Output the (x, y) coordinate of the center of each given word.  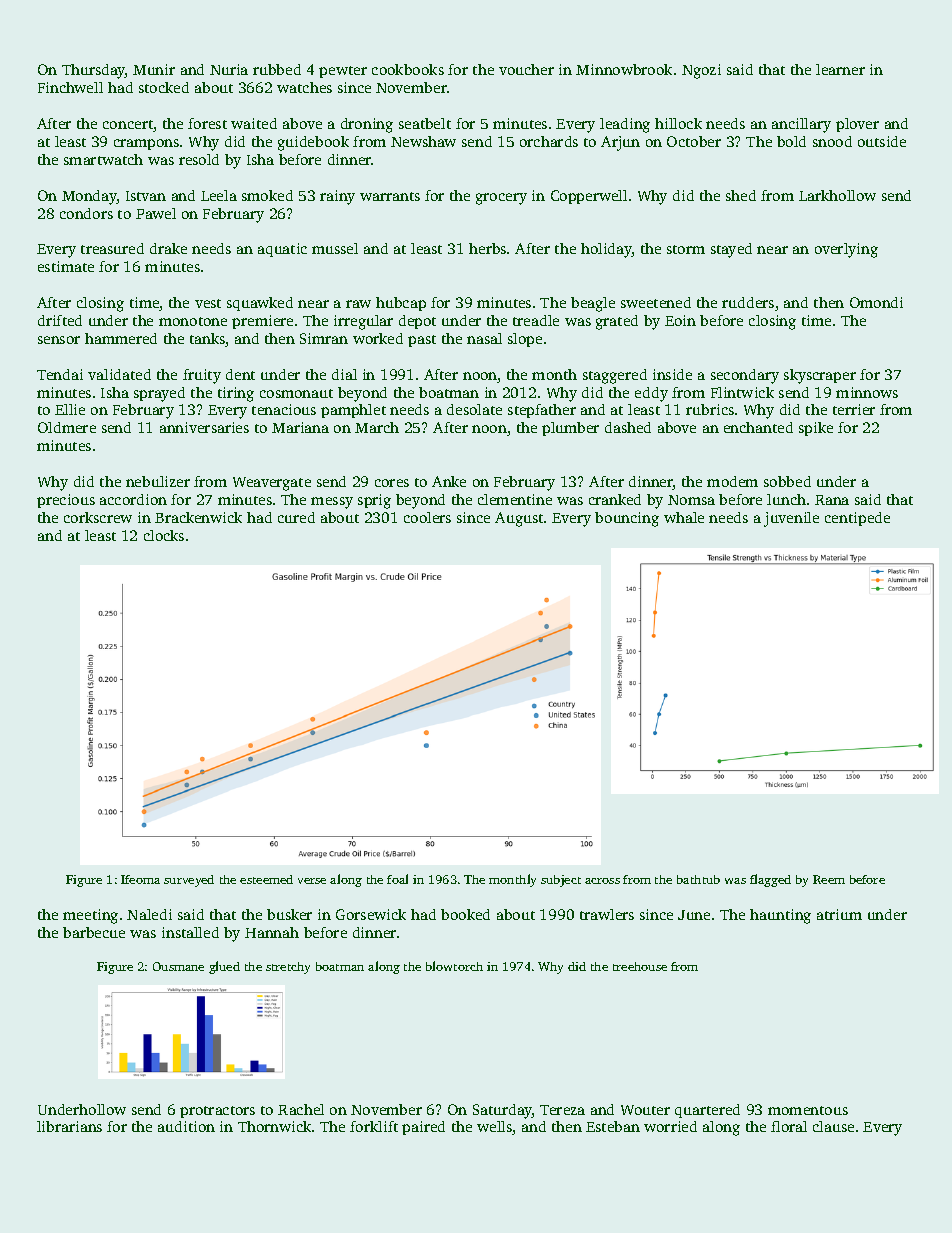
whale (684, 517)
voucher (526, 69)
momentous (808, 1110)
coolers (427, 517)
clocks (164, 535)
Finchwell (70, 87)
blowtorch (454, 966)
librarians (69, 1126)
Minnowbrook (624, 69)
